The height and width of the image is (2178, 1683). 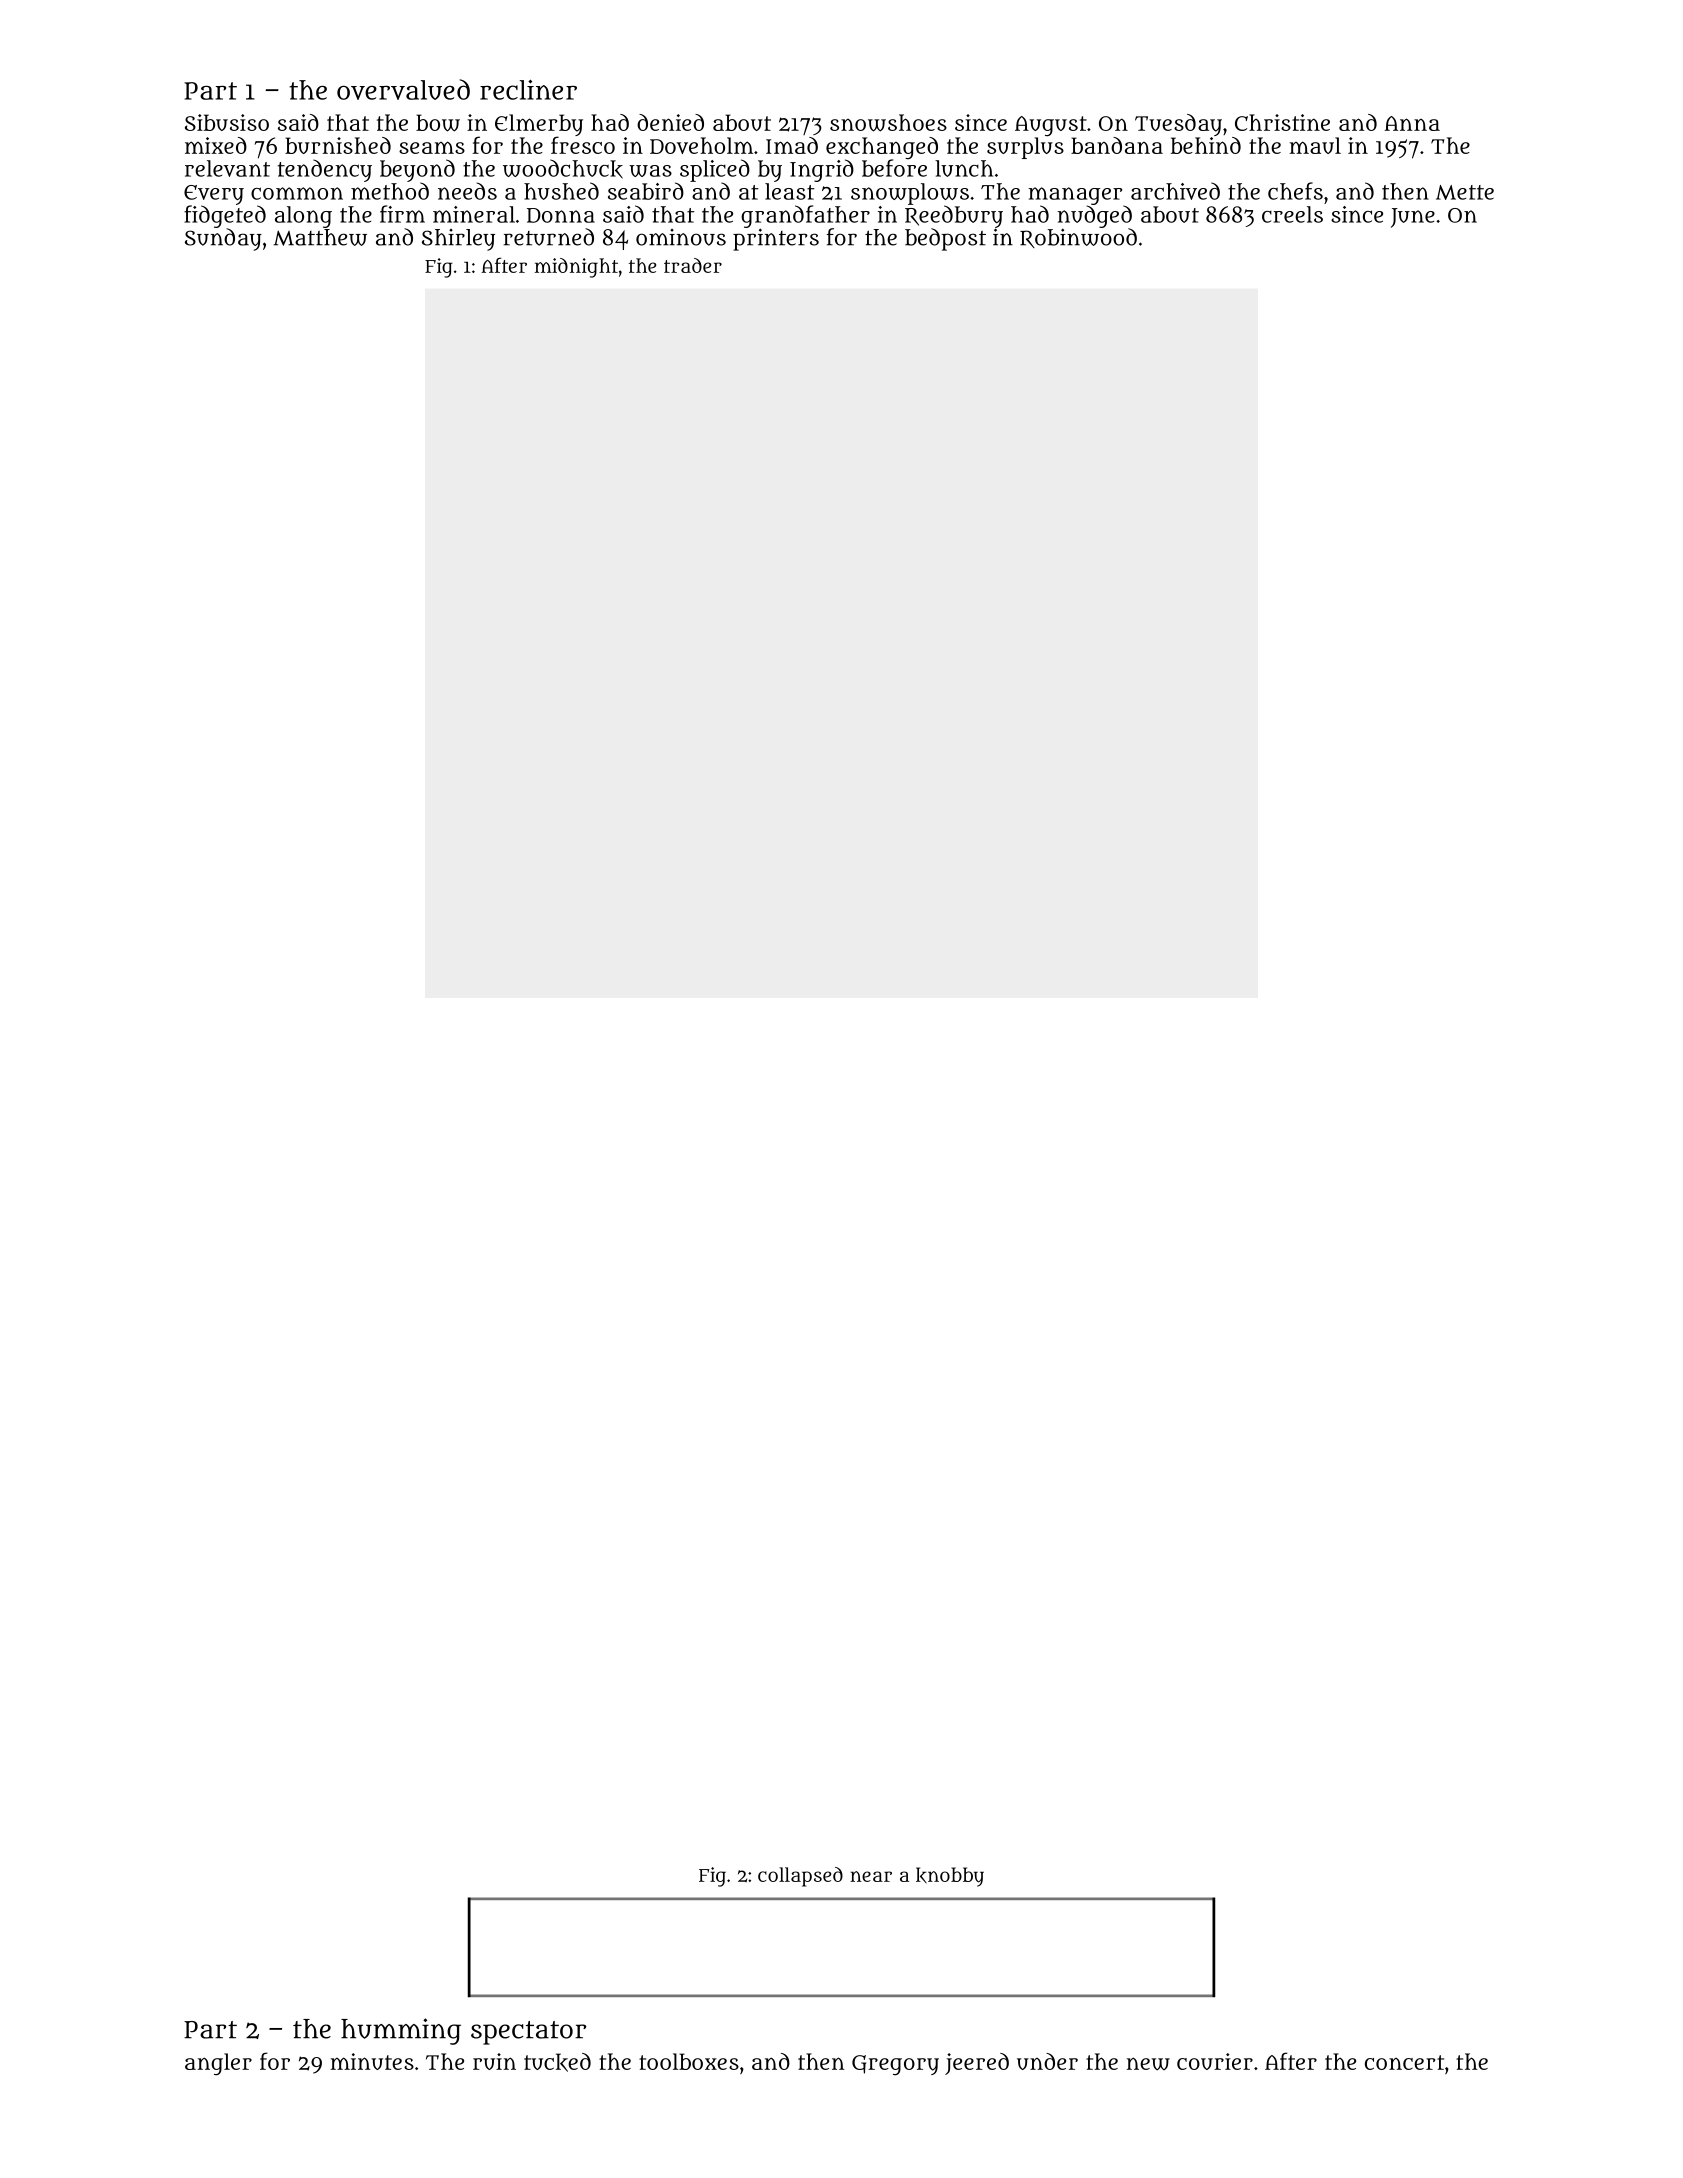 I want to click on under, so click(x=1047, y=2061).
